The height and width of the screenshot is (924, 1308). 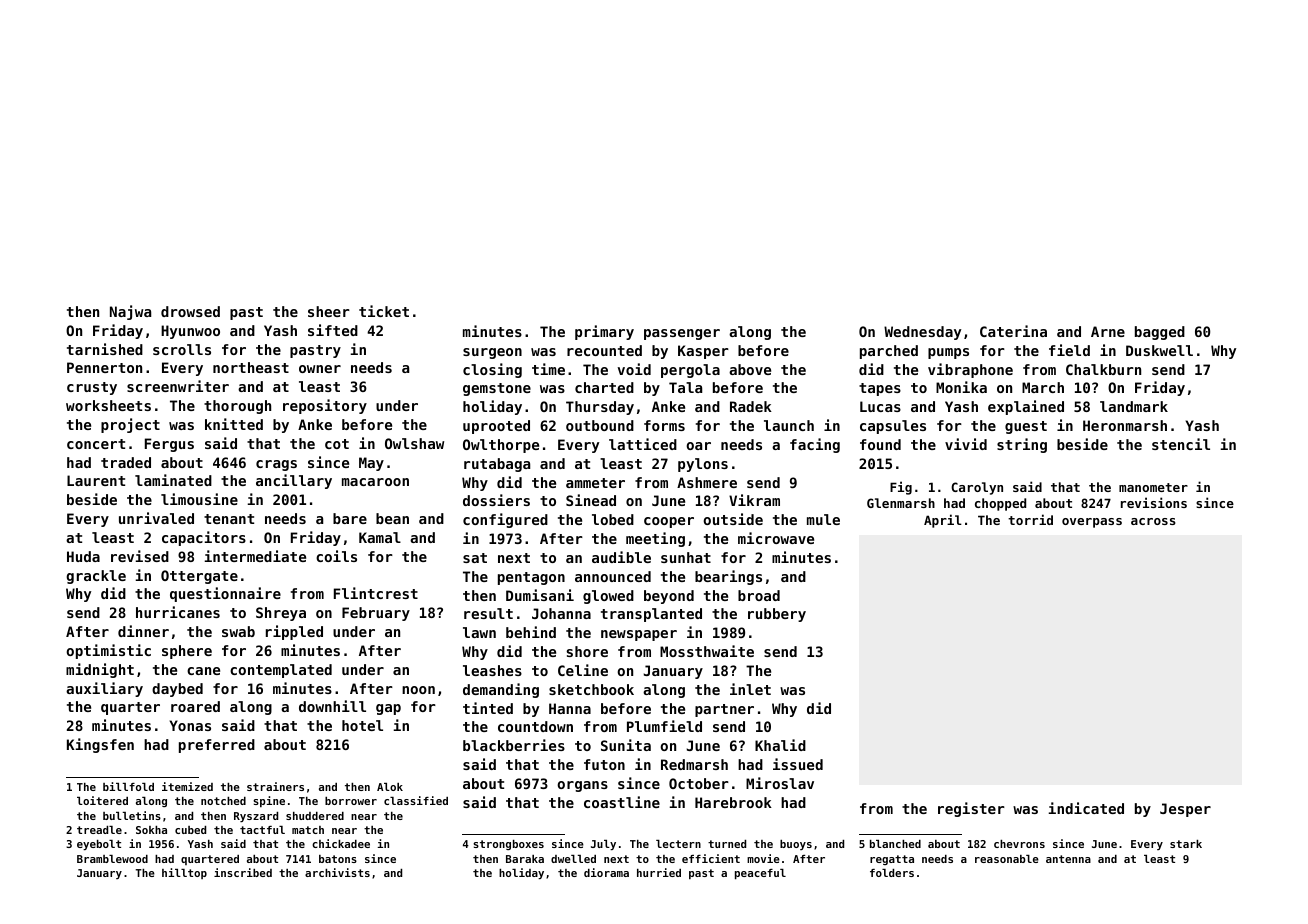 What do you see at coordinates (130, 312) in the screenshot?
I see `Najwa` at bounding box center [130, 312].
